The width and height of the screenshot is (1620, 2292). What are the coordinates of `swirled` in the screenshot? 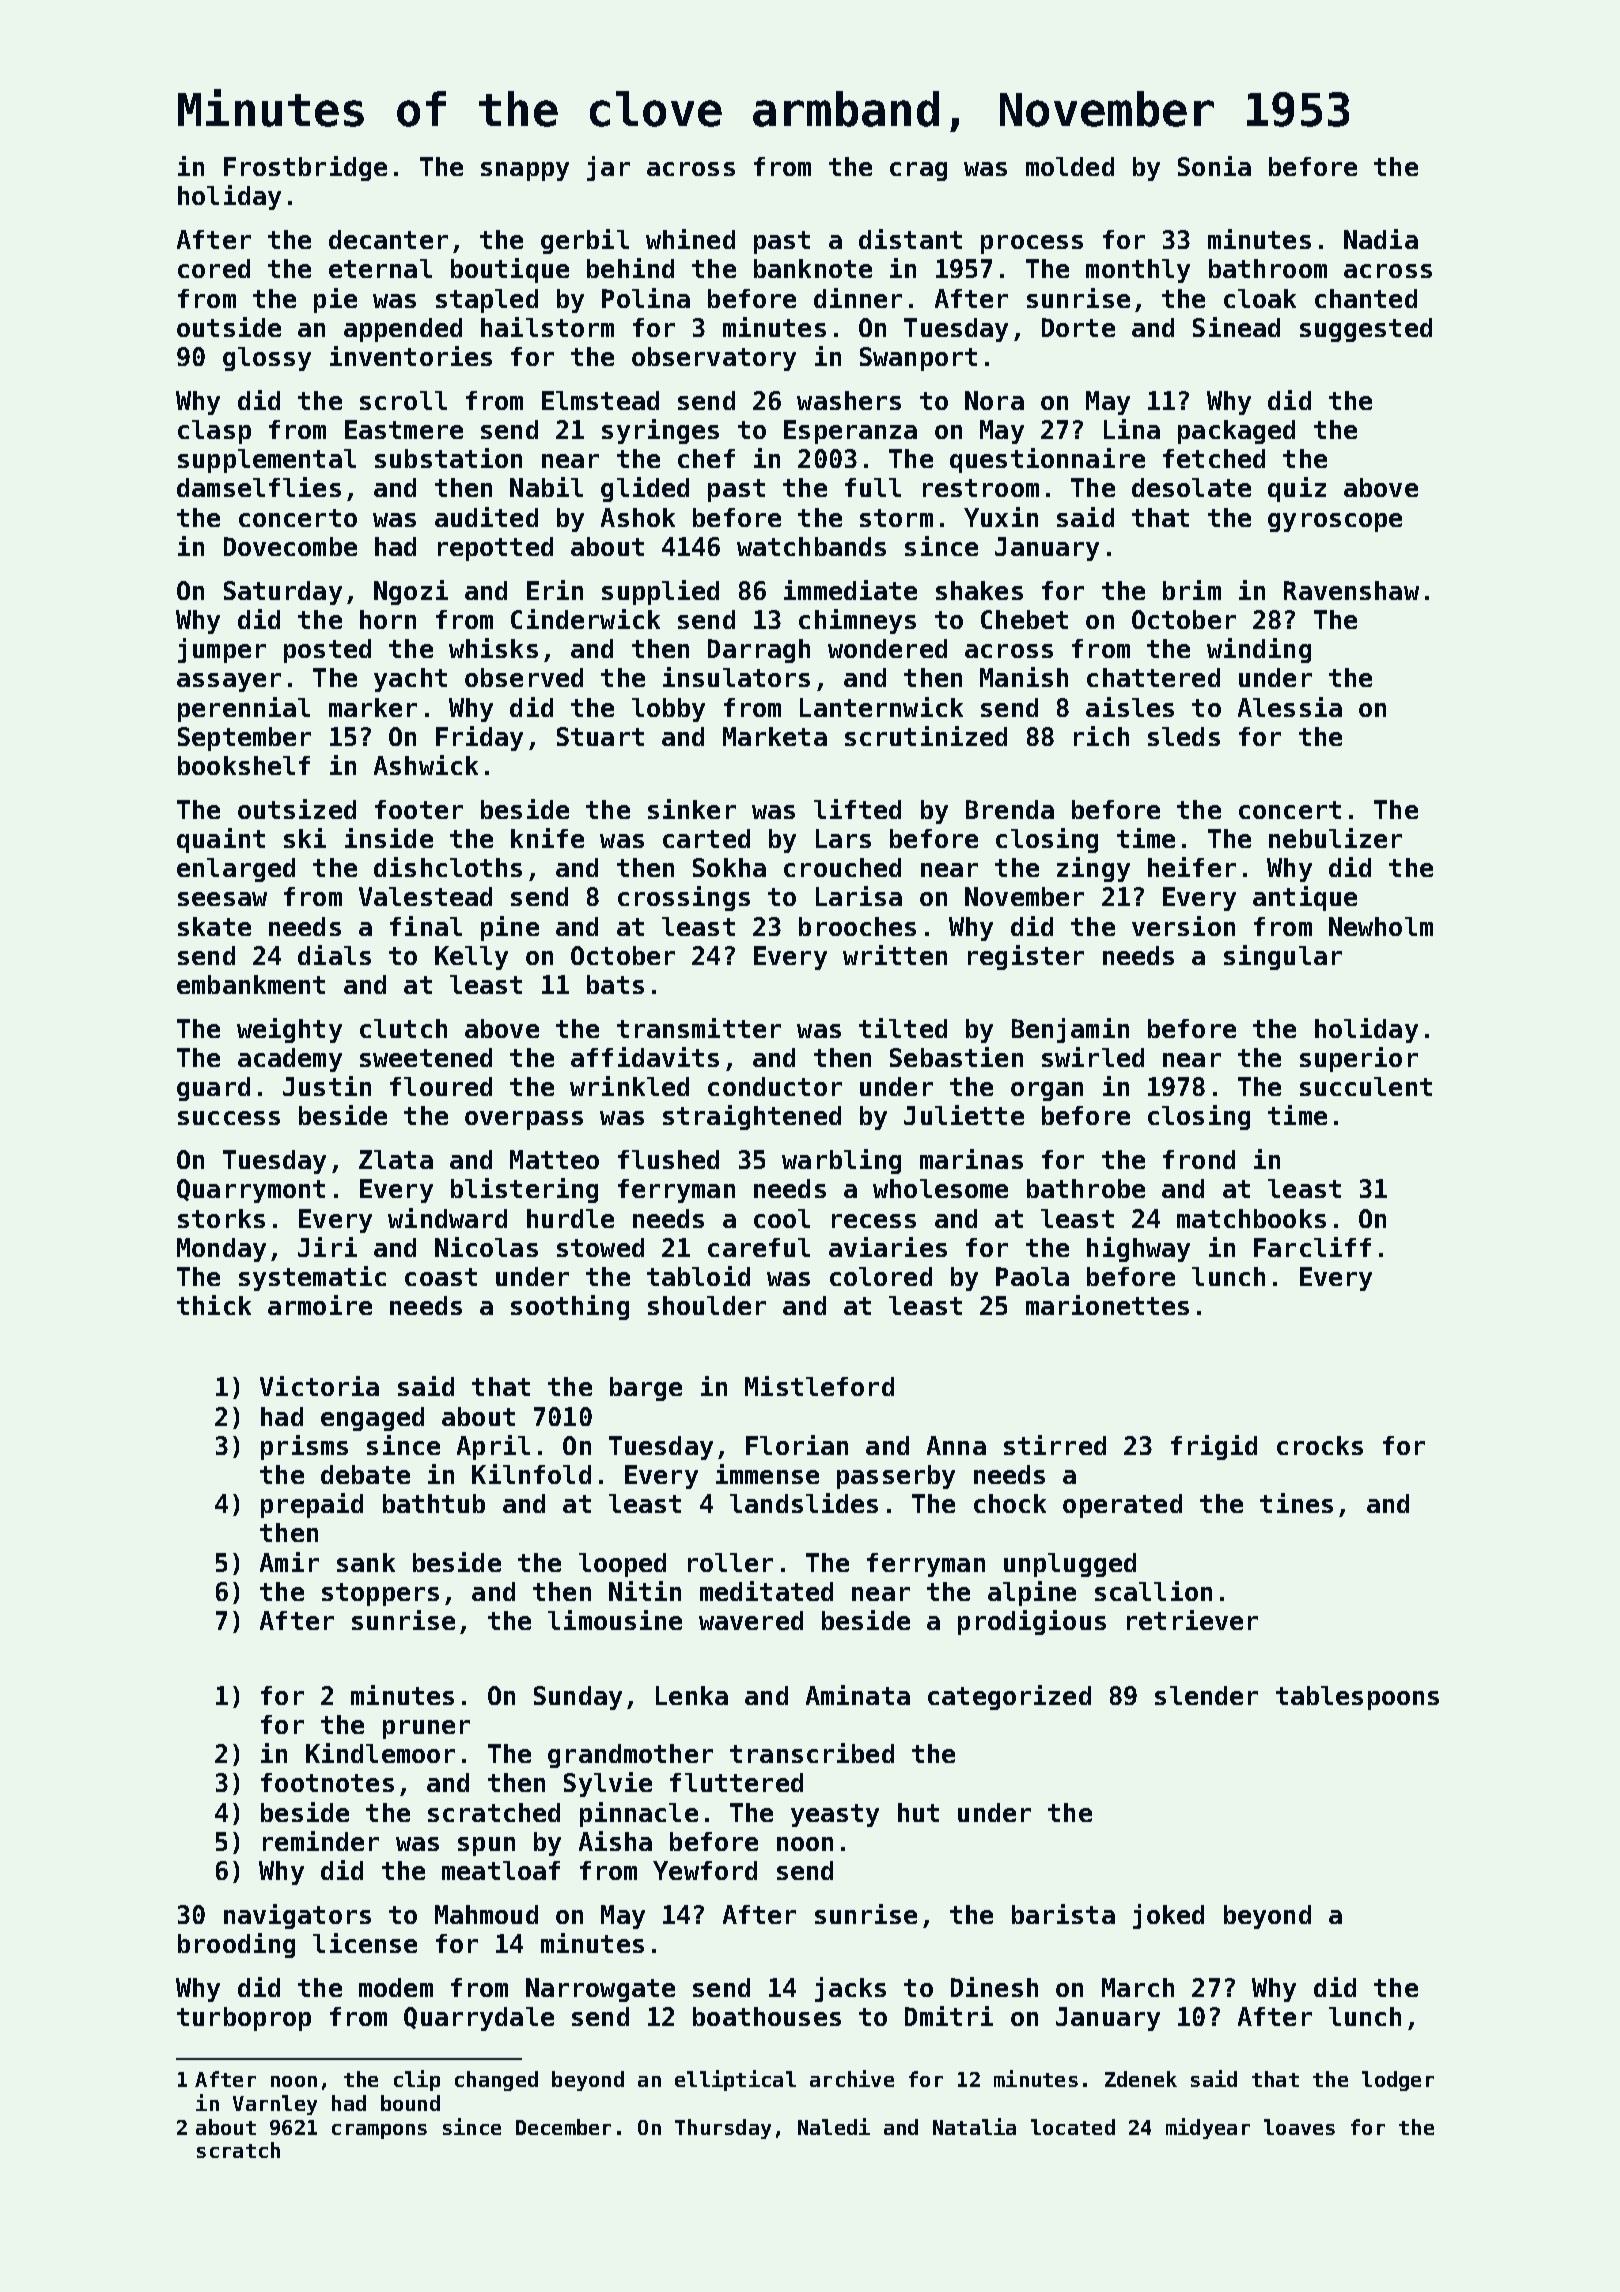 It's located at (1093, 1057).
